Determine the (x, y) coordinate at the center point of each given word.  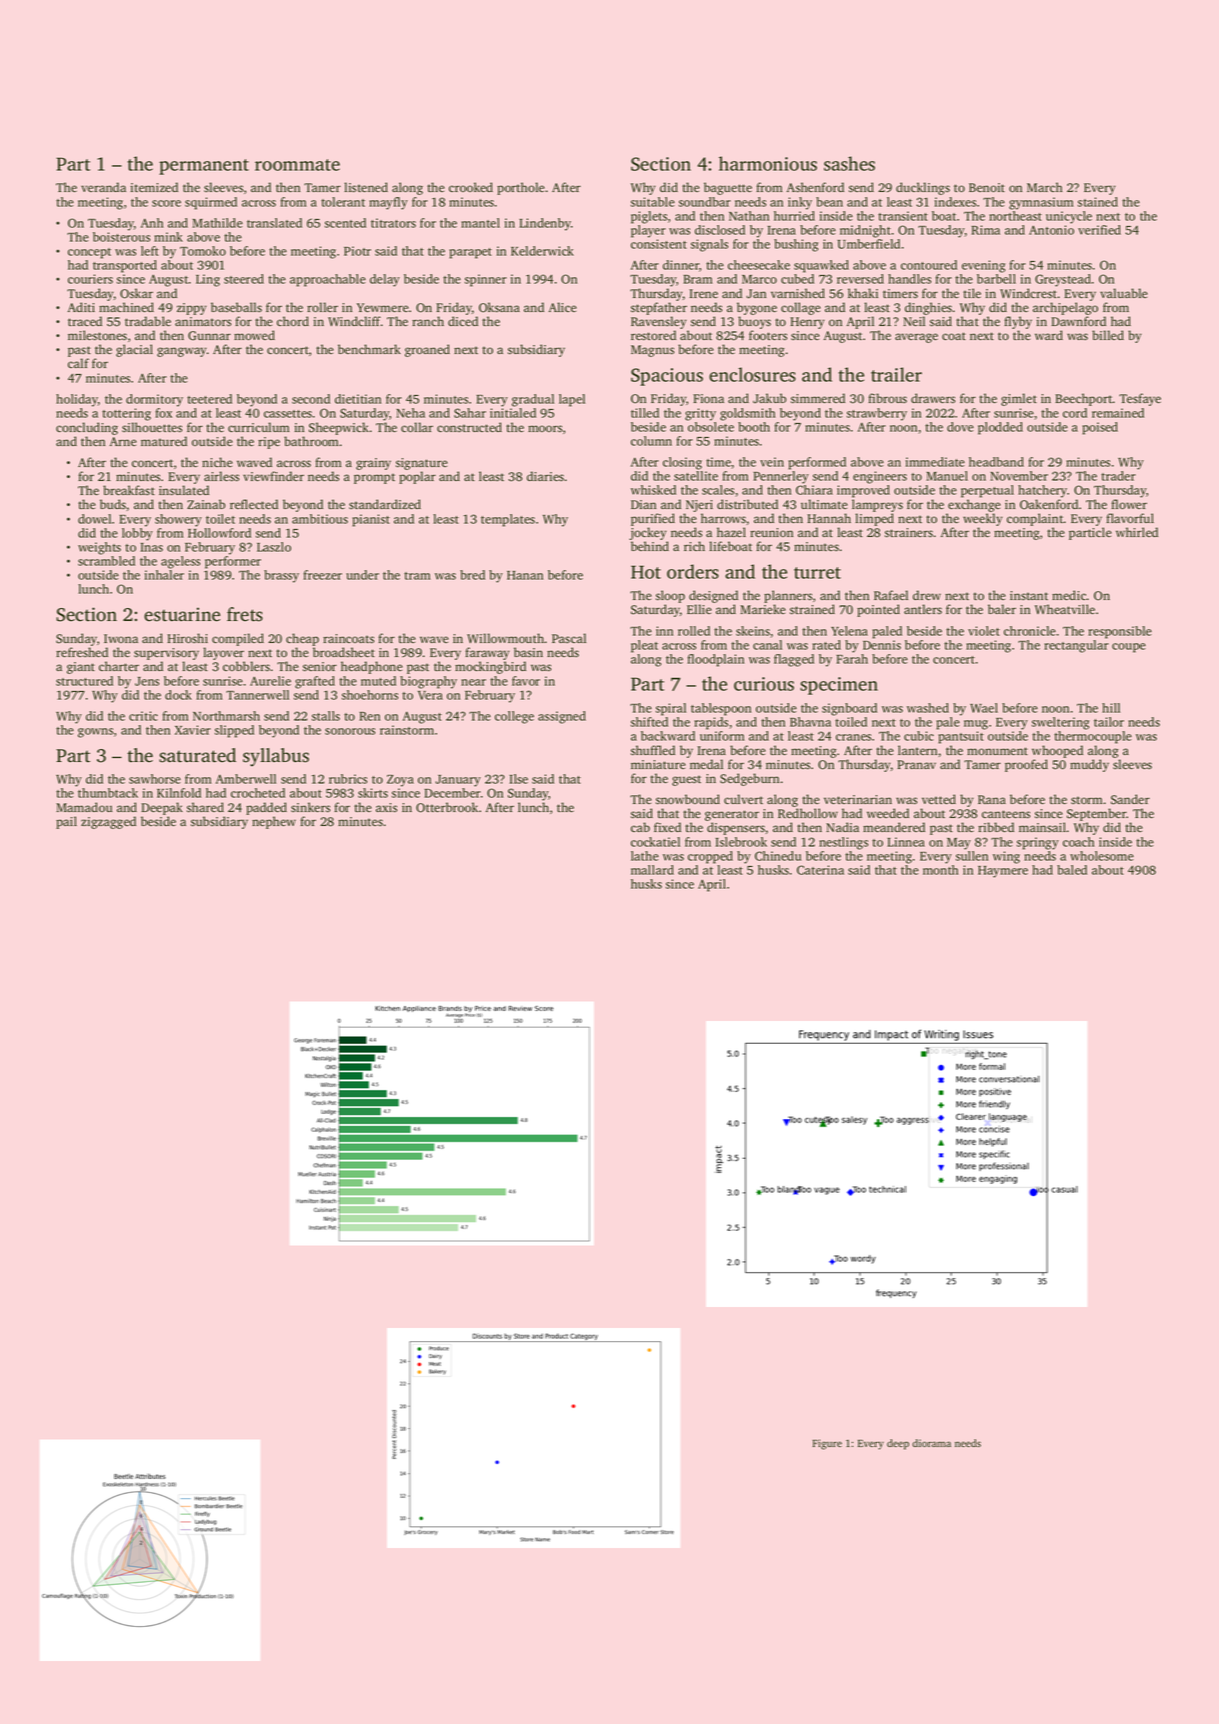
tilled (645, 413)
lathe (645, 856)
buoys (754, 322)
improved (863, 491)
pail (66, 822)
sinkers (310, 807)
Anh (152, 223)
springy (1038, 843)
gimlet (1019, 399)
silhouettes (152, 427)
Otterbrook (447, 807)
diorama (931, 1443)
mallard (652, 870)
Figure (827, 1444)
